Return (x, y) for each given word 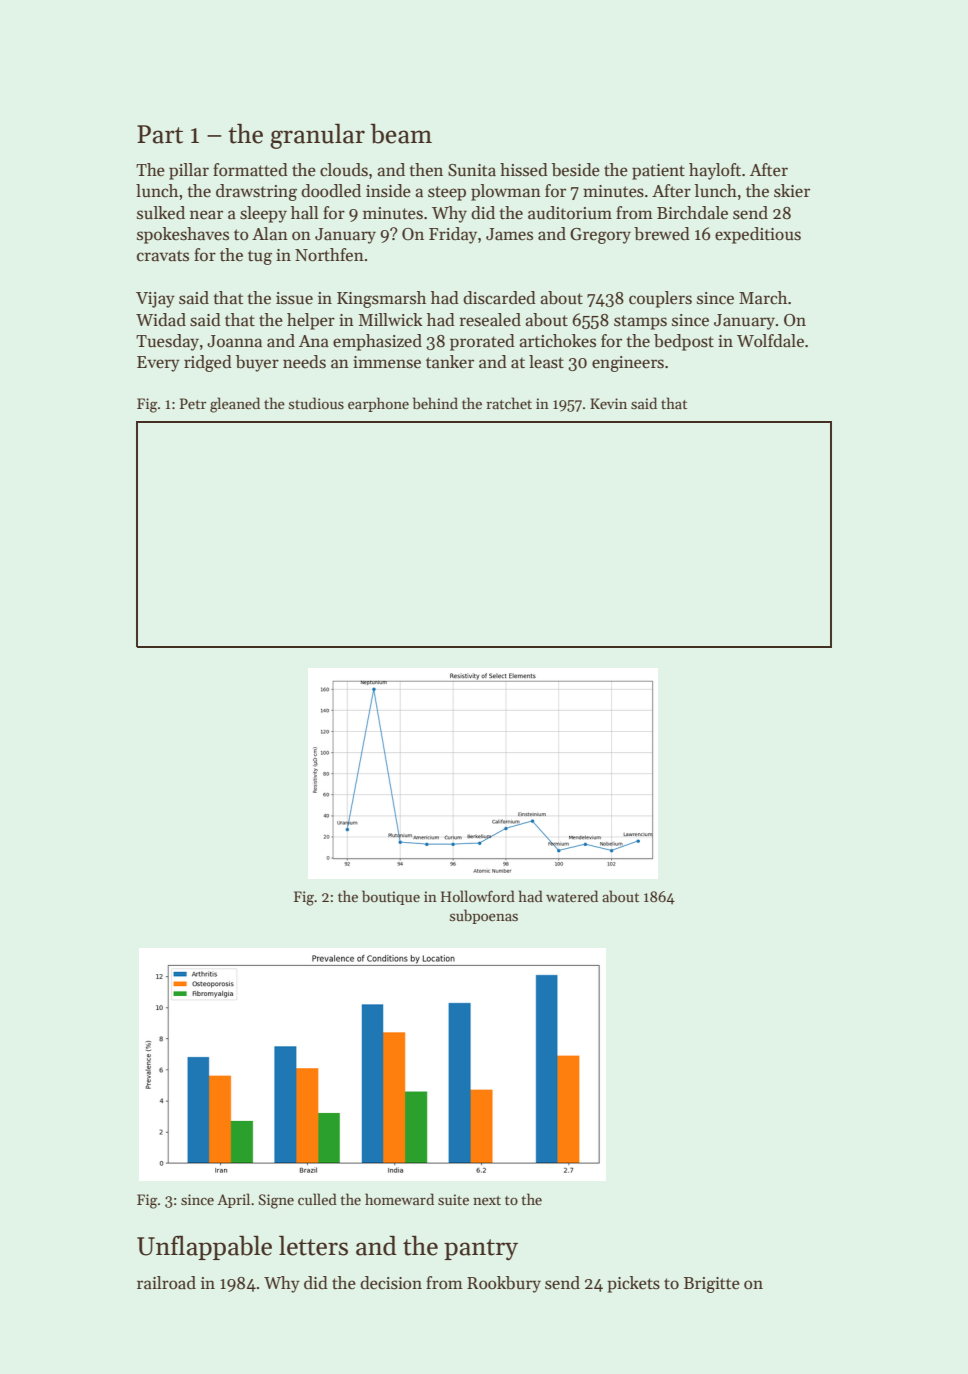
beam (401, 133)
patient (658, 172)
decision (391, 1283)
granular (317, 136)
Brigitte (712, 1285)
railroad (166, 1283)
